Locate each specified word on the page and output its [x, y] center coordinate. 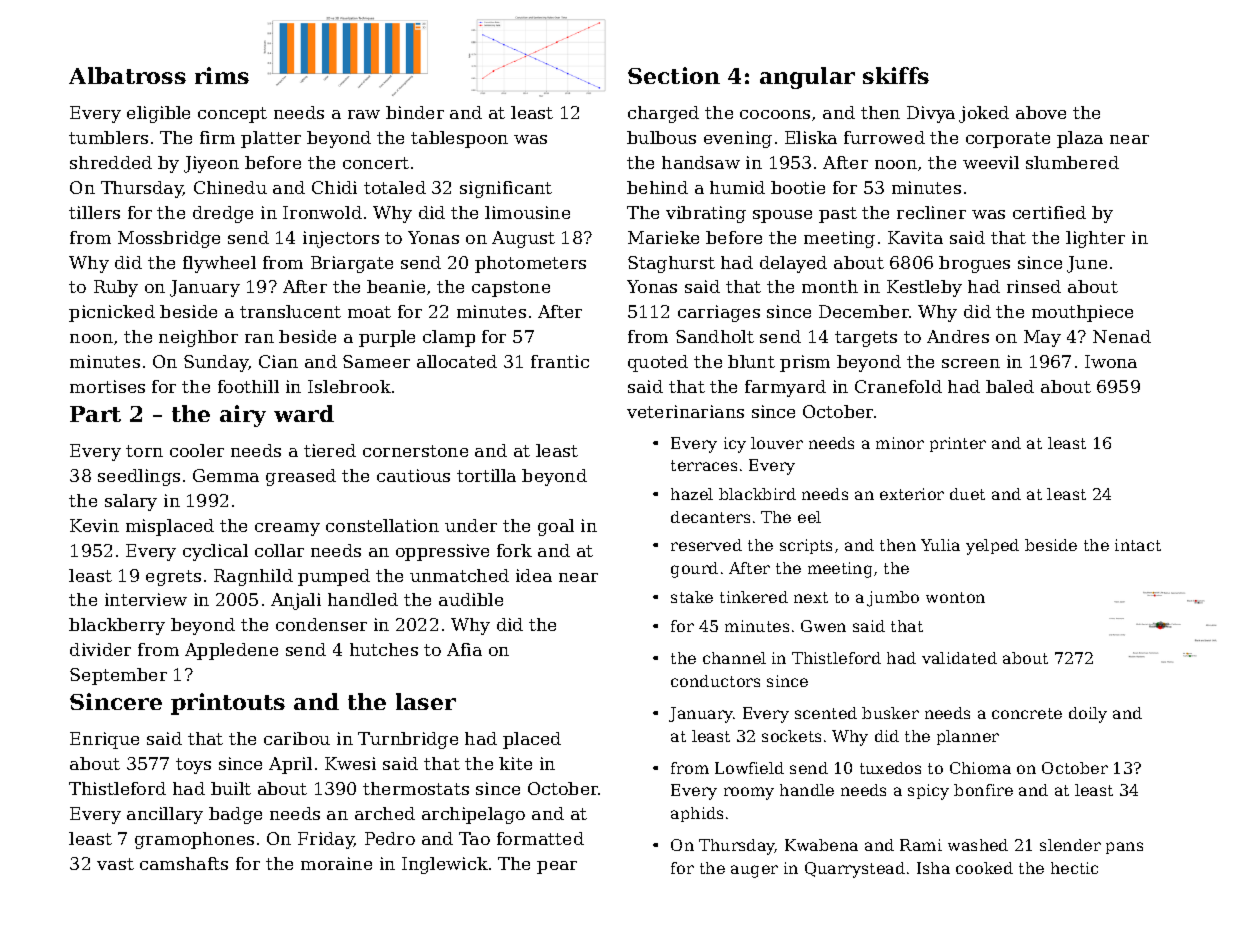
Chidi [334, 187]
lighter [1095, 239]
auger [754, 871]
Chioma [980, 768]
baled [1010, 386]
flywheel [219, 264]
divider [100, 649]
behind [657, 187]
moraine [336, 863]
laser [426, 701]
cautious [413, 475]
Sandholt [715, 336]
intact [1138, 545]
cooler [197, 450]
